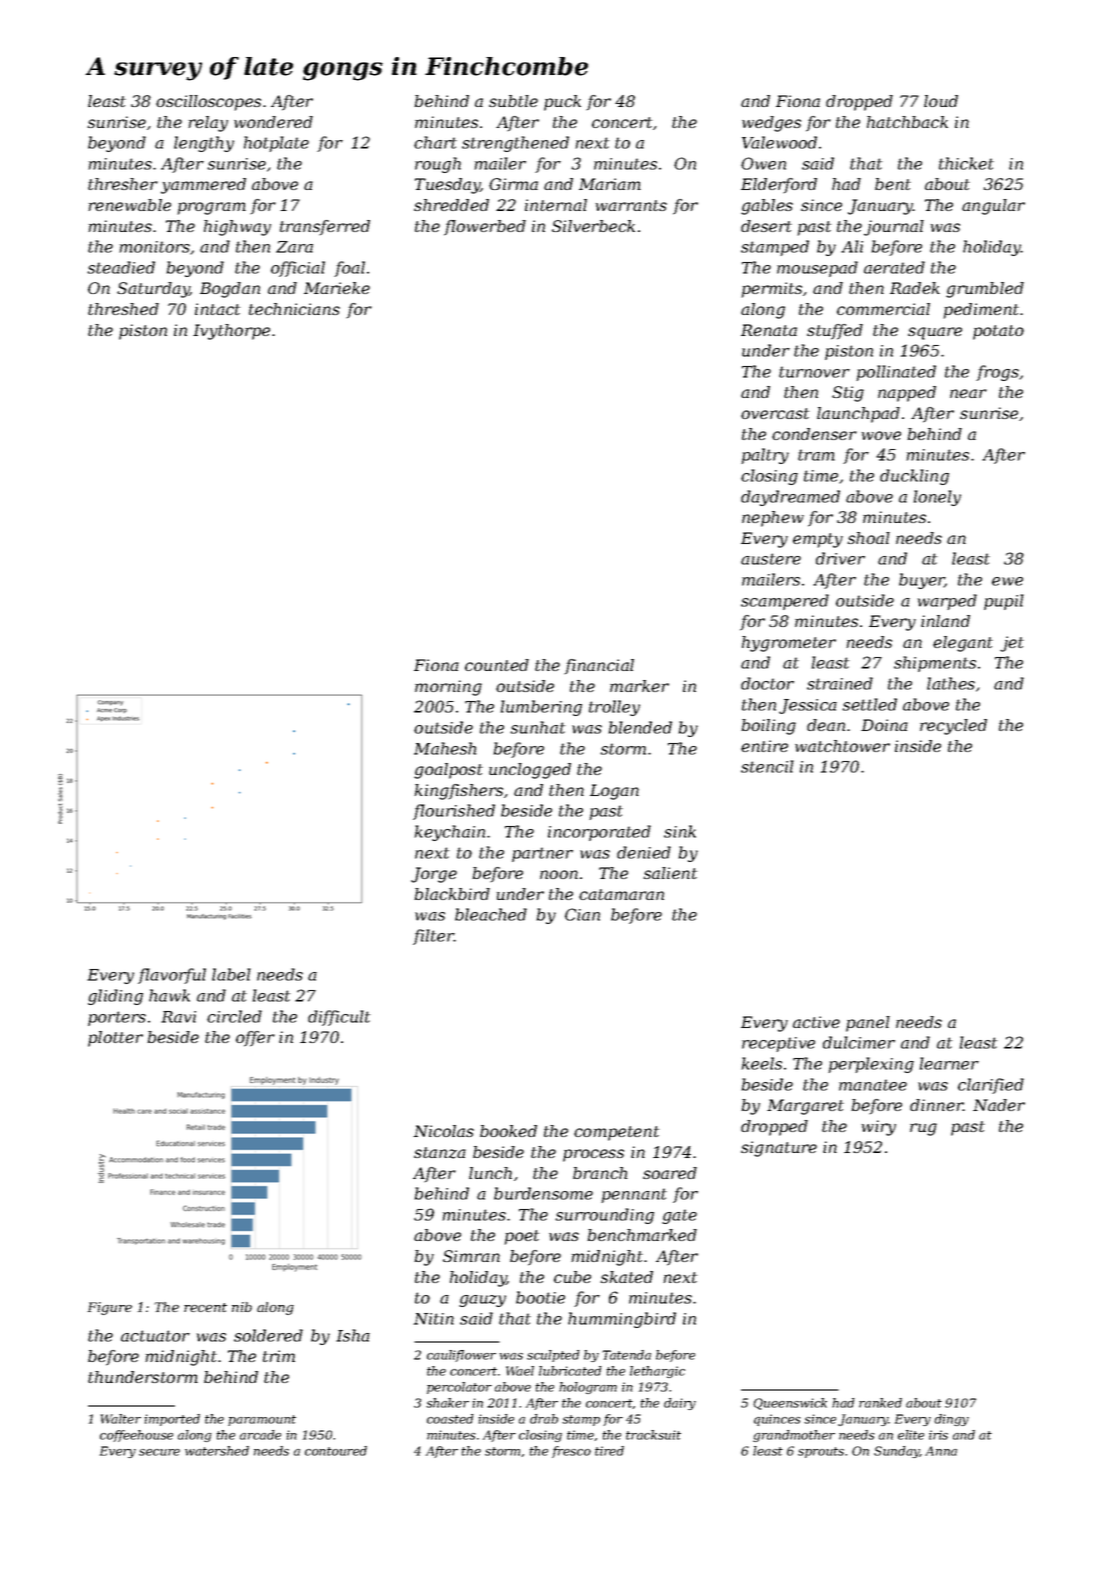 This screenshot has height=1573, width=1112. What do you see at coordinates (325, 228) in the screenshot?
I see `transferred` at bounding box center [325, 228].
